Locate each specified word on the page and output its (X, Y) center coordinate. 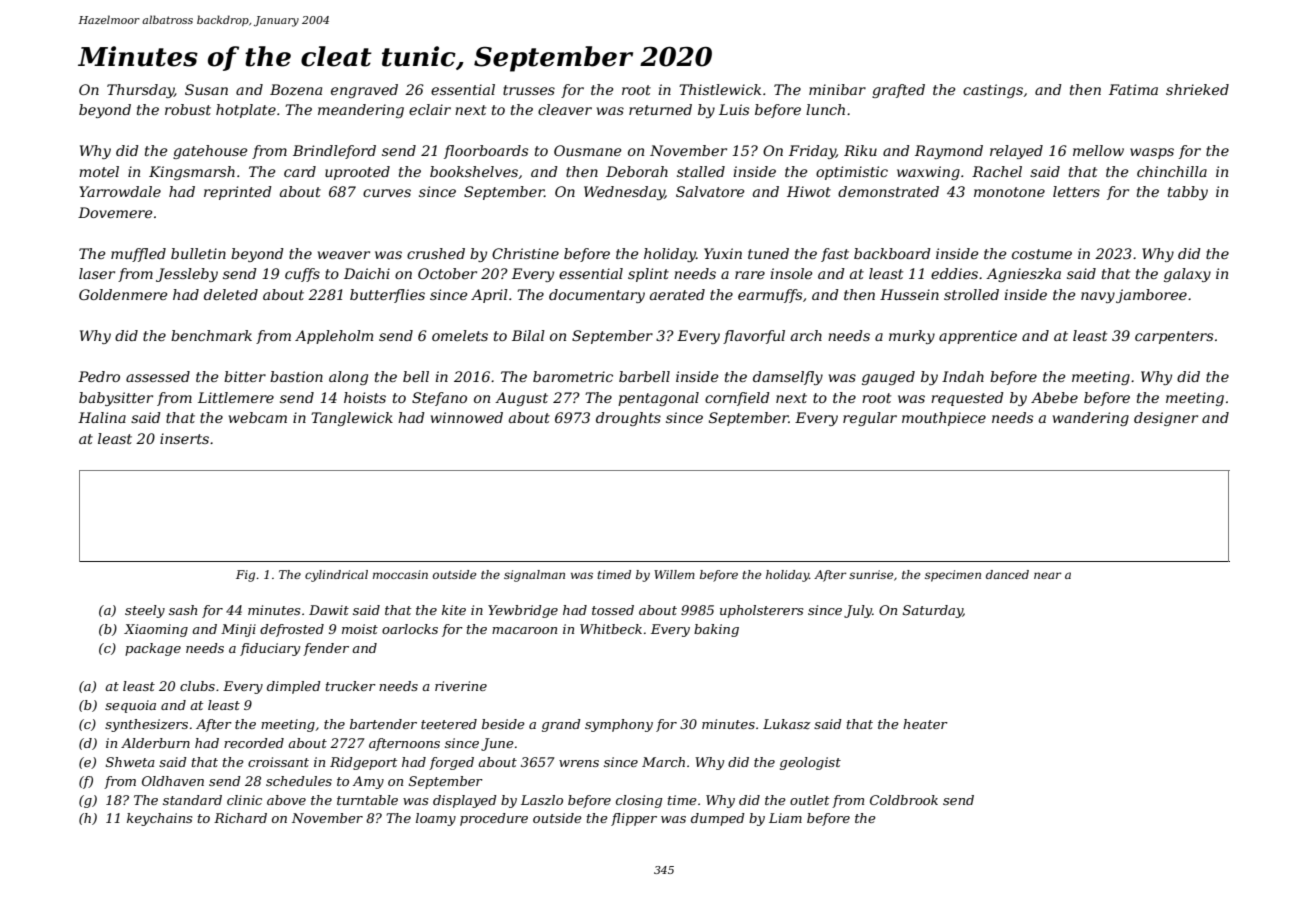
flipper (634, 819)
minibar (837, 89)
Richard (240, 818)
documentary (597, 296)
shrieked (1197, 89)
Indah (963, 376)
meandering (361, 111)
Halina (102, 417)
